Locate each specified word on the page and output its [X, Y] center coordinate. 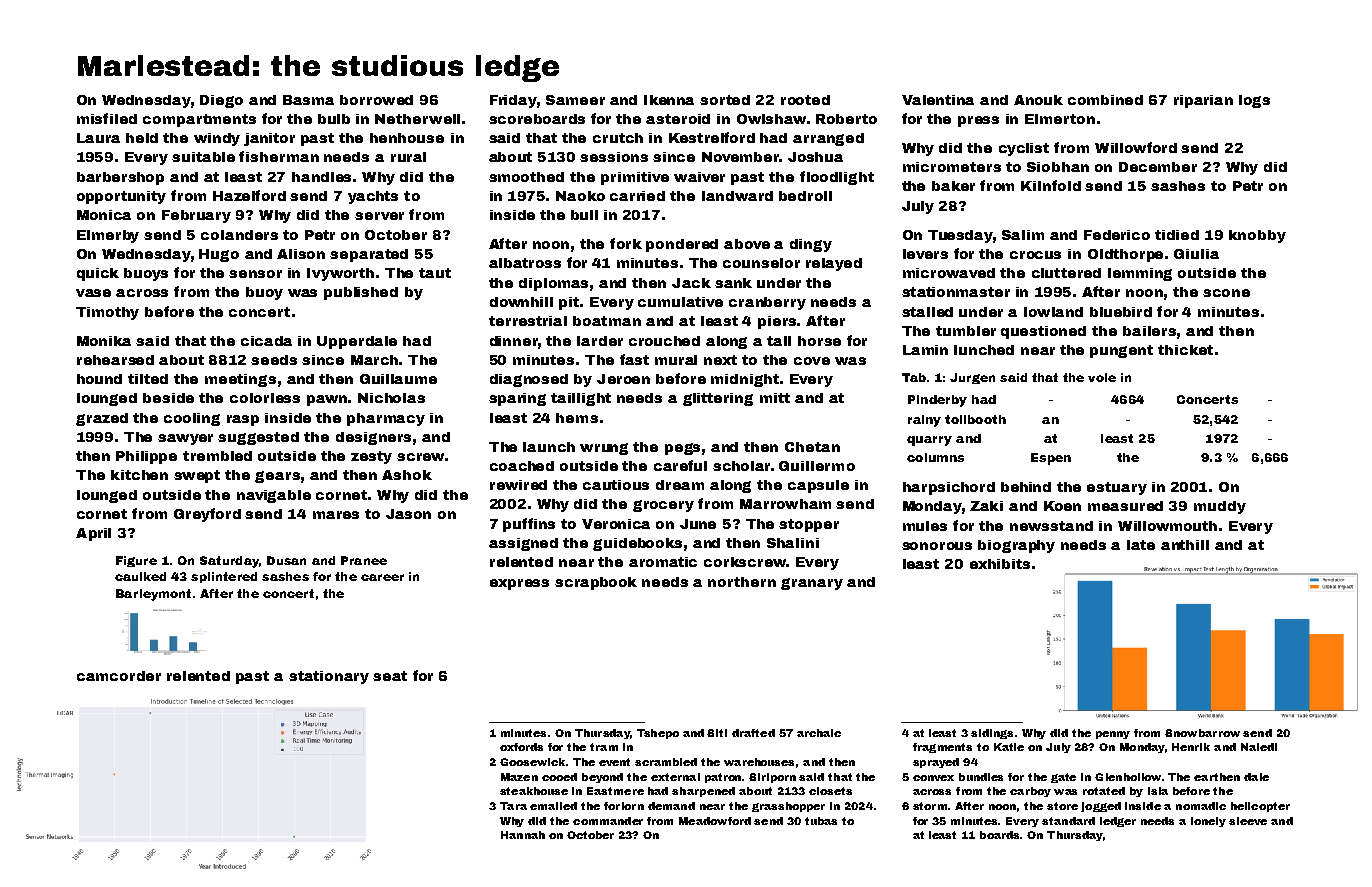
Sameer [575, 100]
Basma [308, 100]
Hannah [523, 835]
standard [1068, 821]
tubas [821, 821]
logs [1254, 101]
